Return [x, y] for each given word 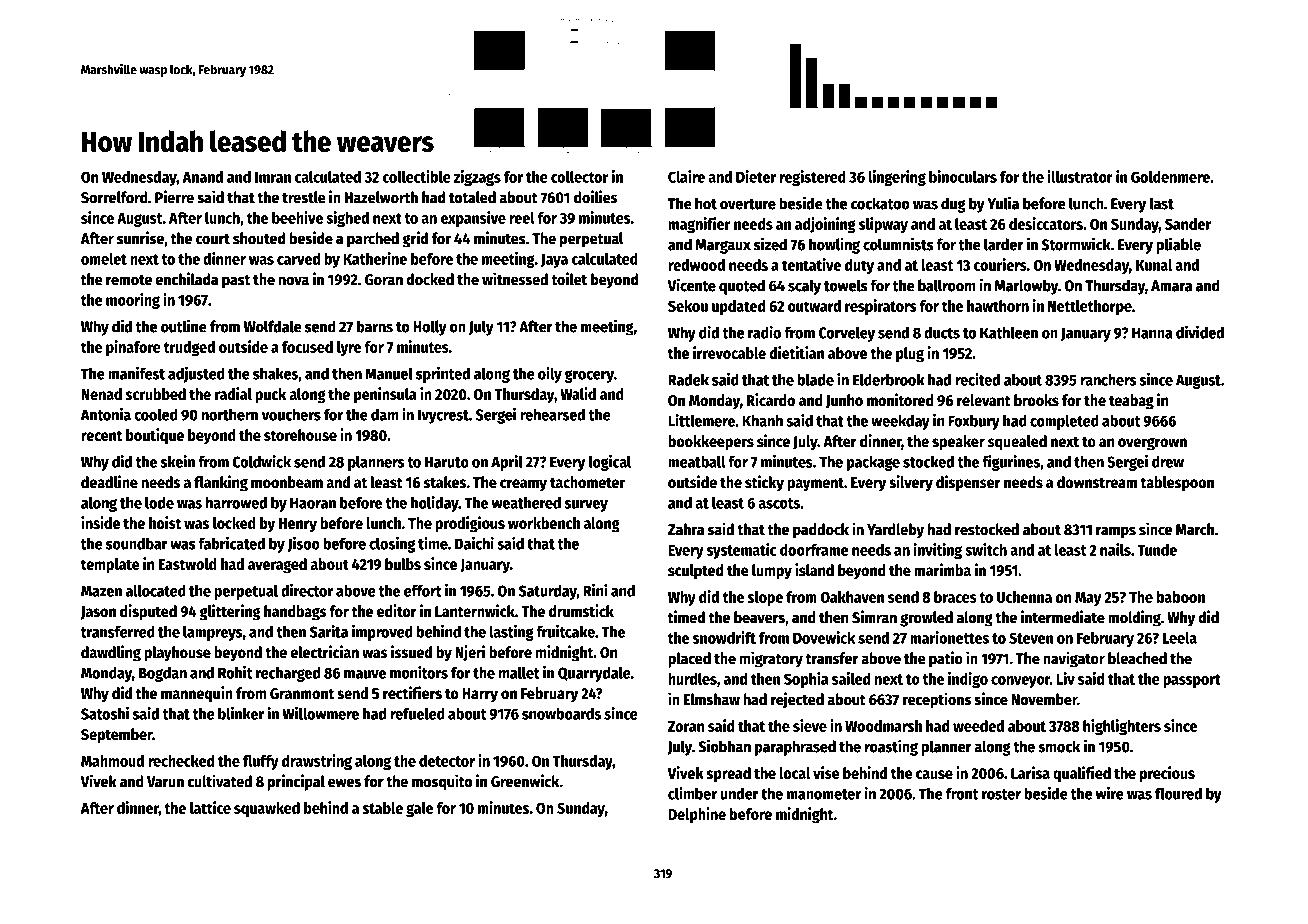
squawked [267, 809]
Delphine [697, 815]
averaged [277, 566]
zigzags [477, 178]
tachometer [587, 482]
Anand [202, 177]
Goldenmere [1170, 177]
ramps [1116, 532]
